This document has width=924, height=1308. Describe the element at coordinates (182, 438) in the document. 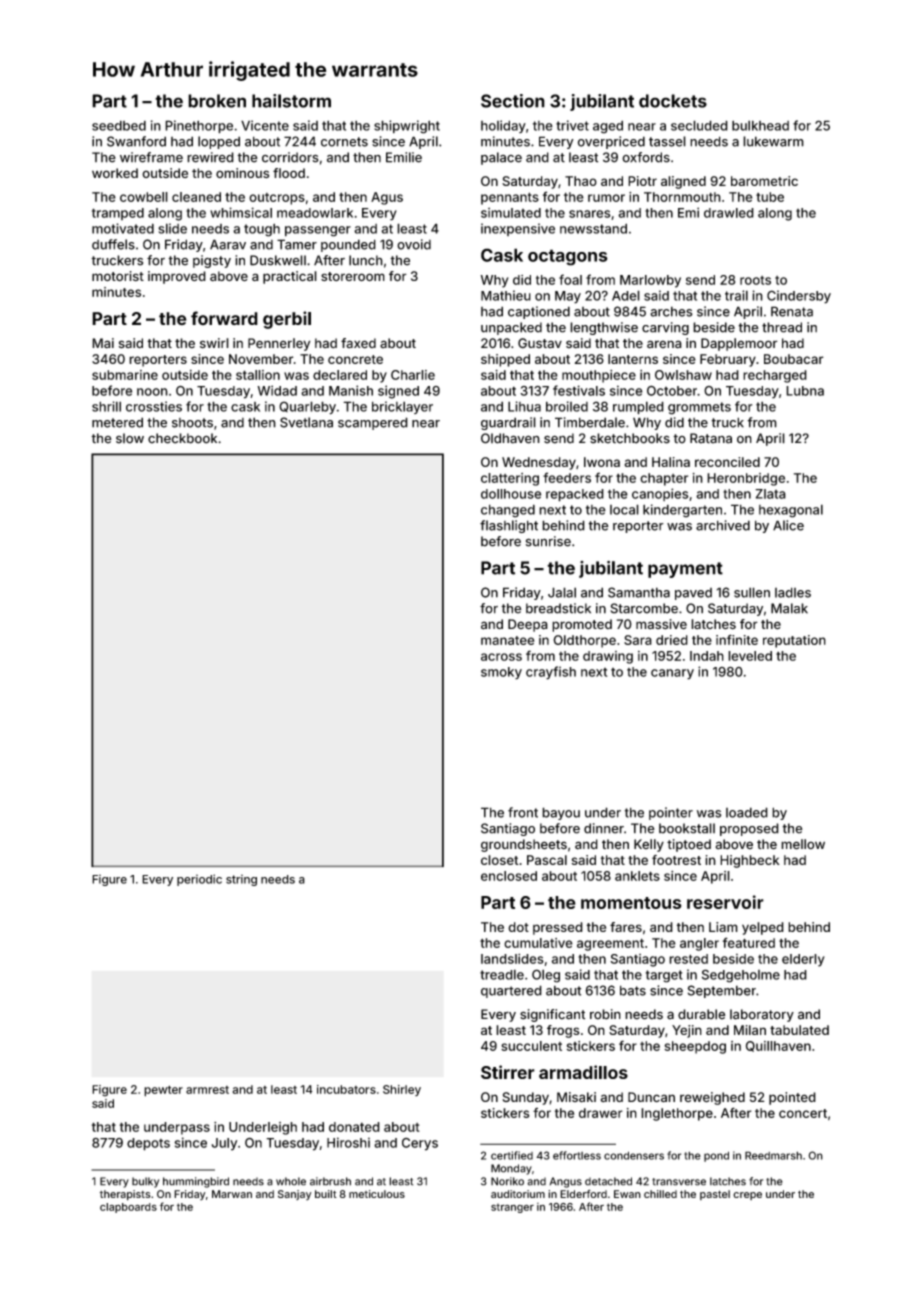

I see `checkbook` at that location.
